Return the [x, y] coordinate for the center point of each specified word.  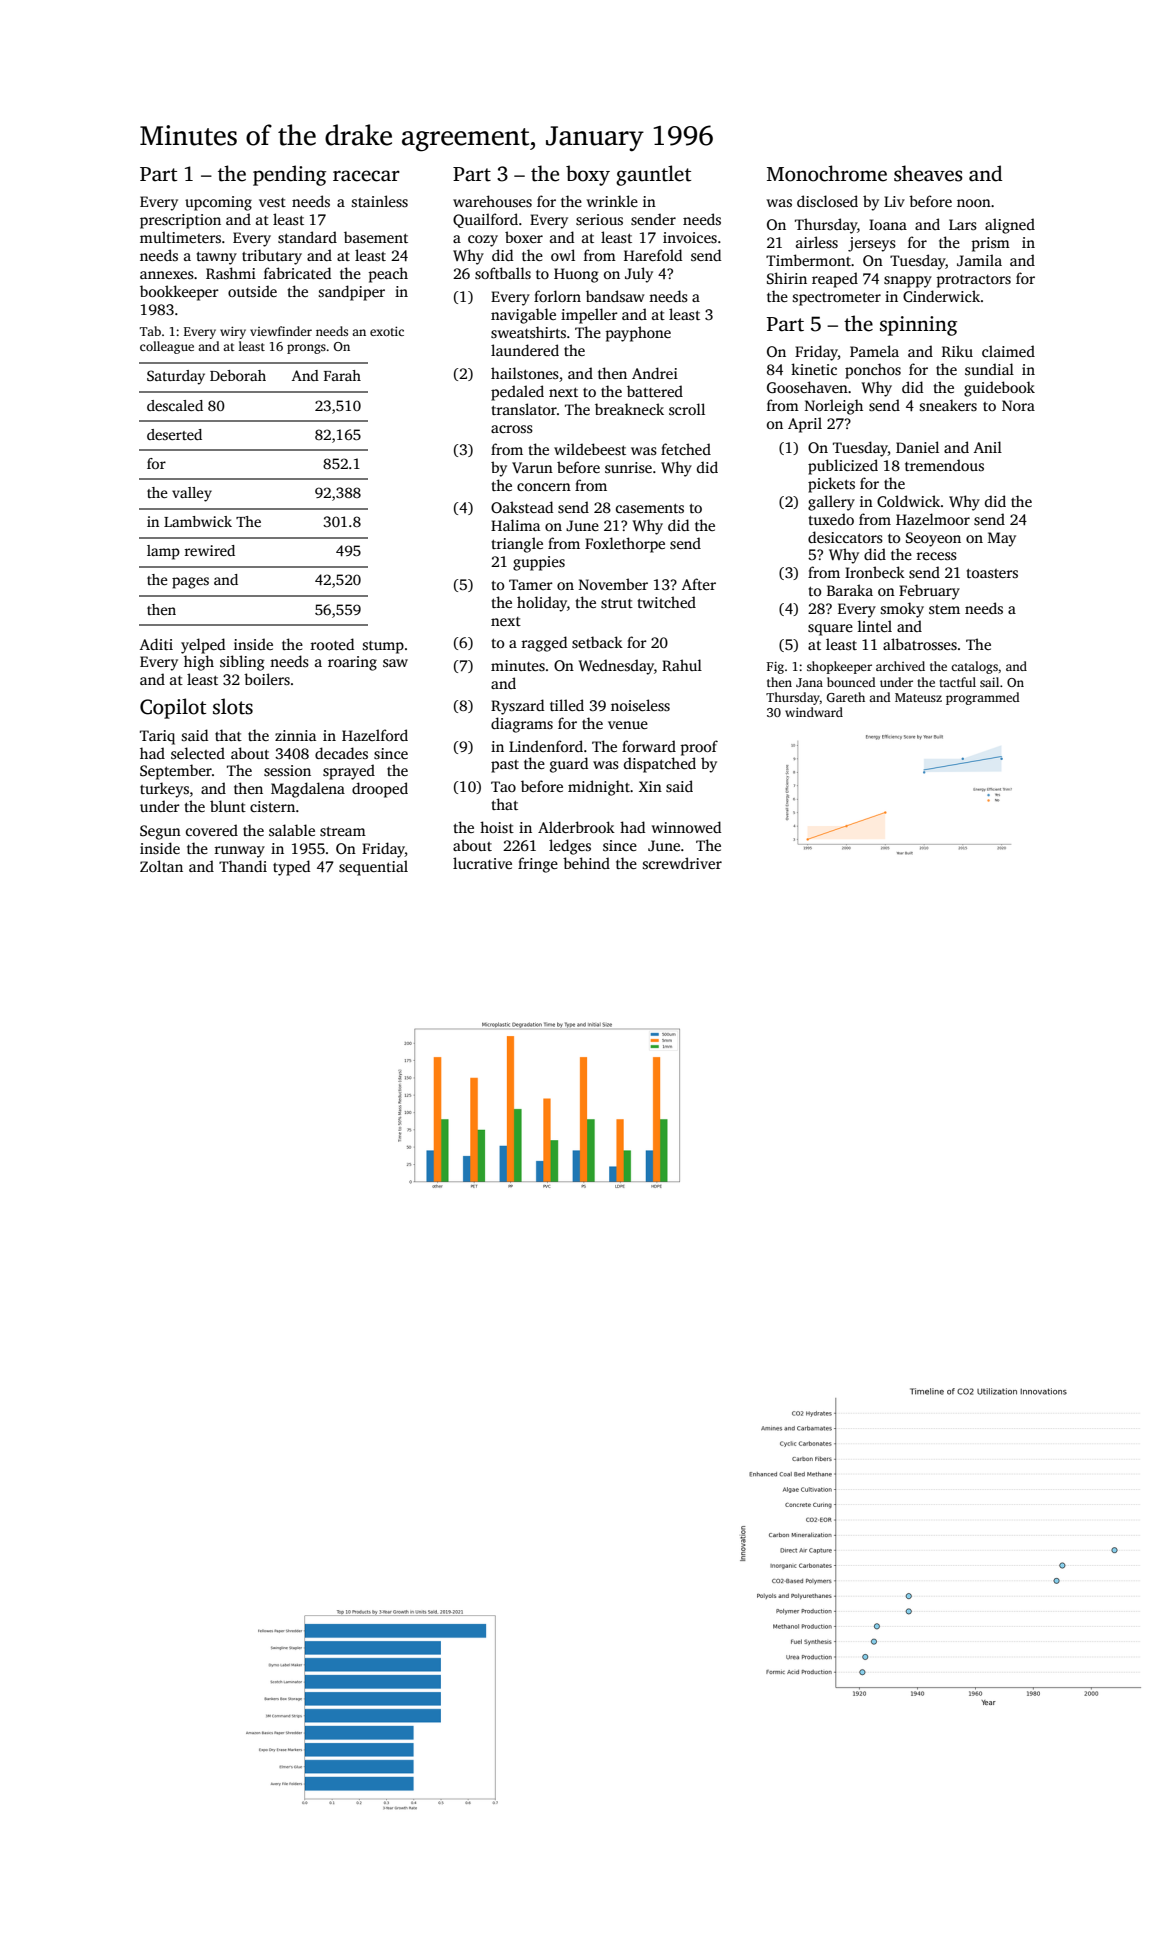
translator [524, 409]
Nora [1018, 405]
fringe [538, 865]
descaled [175, 405]
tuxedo [831, 519]
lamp [163, 552]
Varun [532, 467]
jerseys [872, 244]
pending [289, 175]
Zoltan [161, 866]
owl [563, 255]
